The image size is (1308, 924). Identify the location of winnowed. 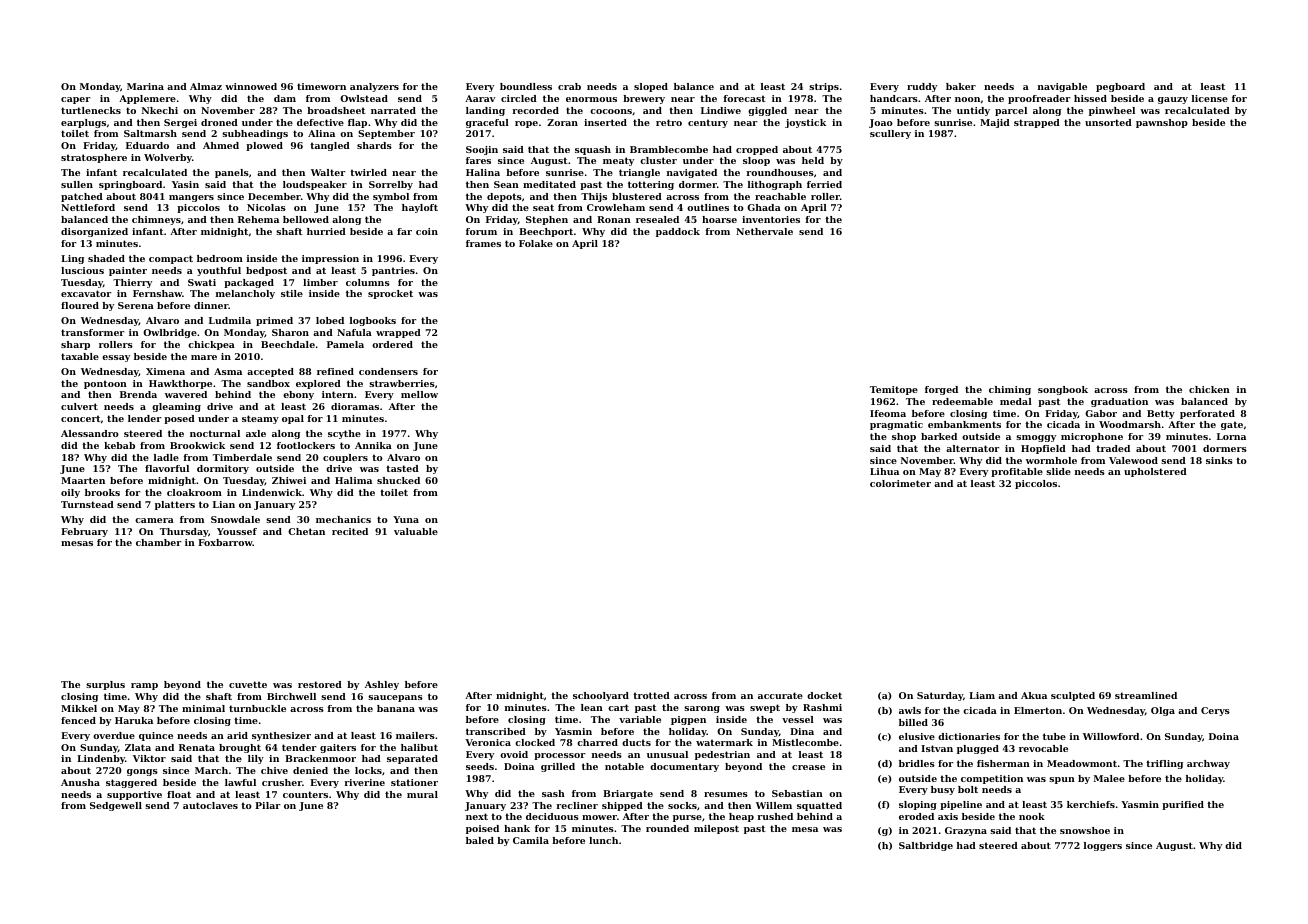
(251, 86).
